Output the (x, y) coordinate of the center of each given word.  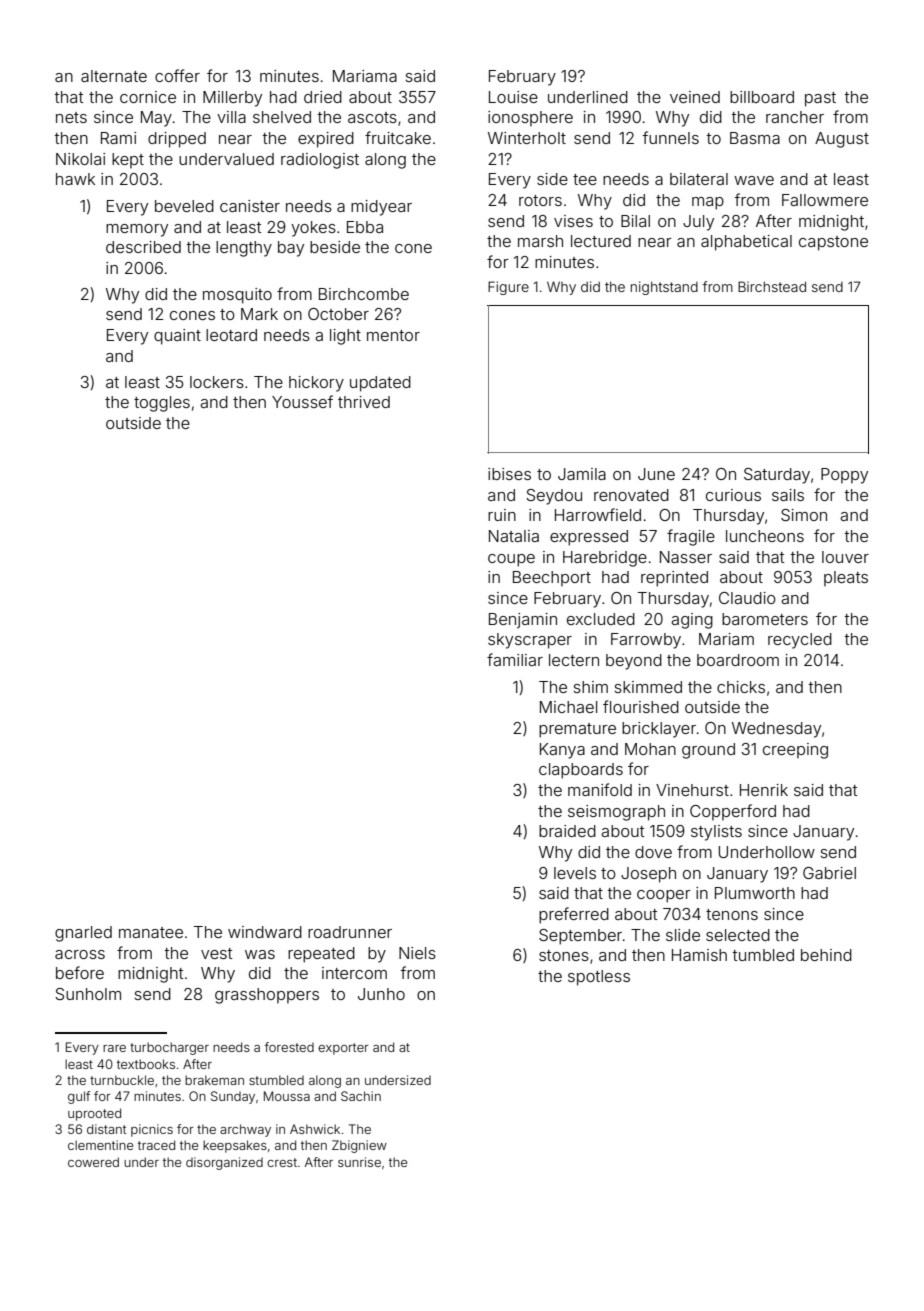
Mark (259, 314)
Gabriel (829, 873)
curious (733, 495)
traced (156, 1145)
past (820, 99)
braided (567, 831)
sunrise (359, 1162)
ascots (372, 117)
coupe (511, 560)
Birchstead (772, 286)
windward (265, 932)
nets (71, 117)
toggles (162, 404)
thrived (364, 402)
